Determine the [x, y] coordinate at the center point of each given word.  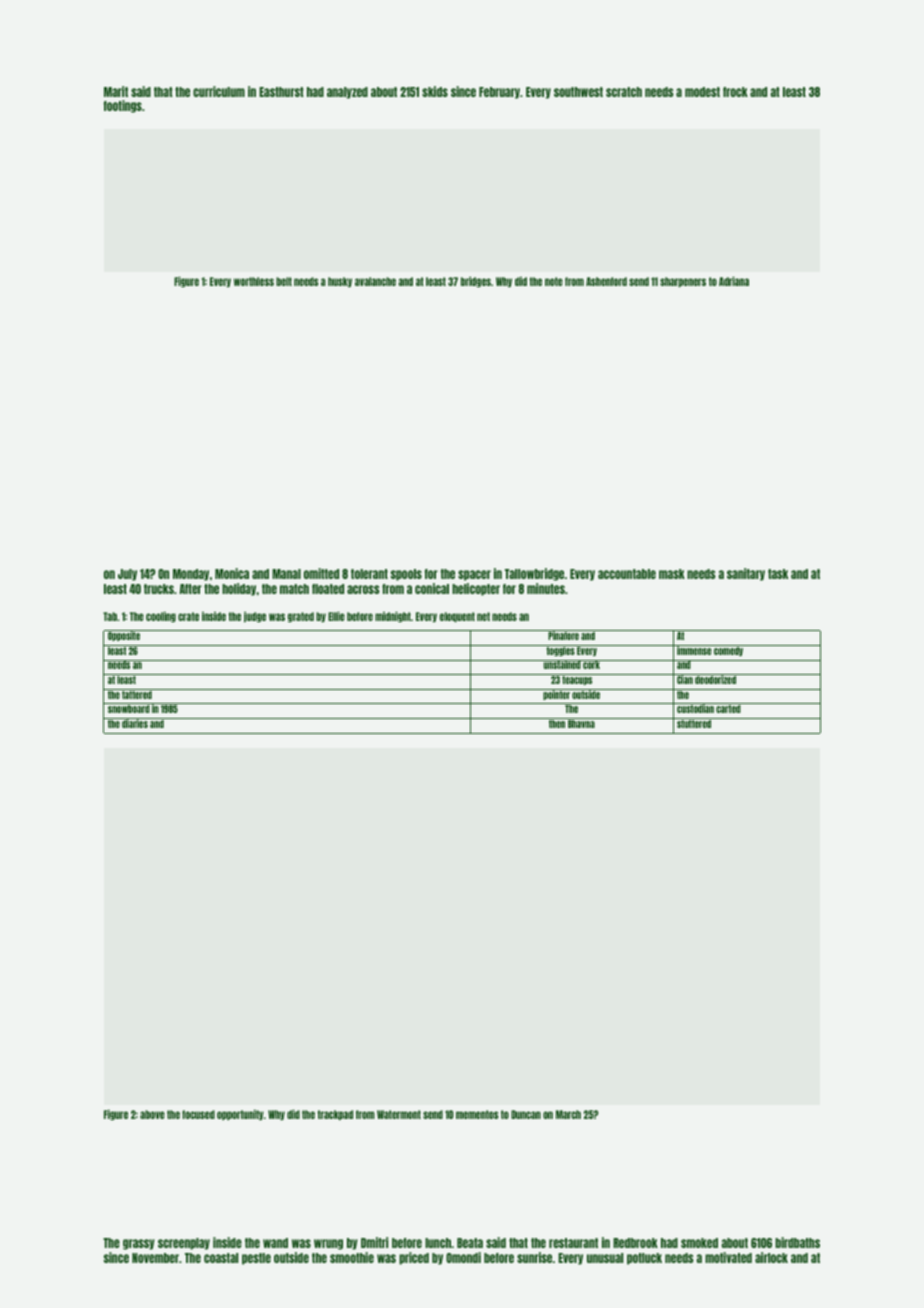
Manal [286, 574]
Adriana [734, 281]
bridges [476, 281]
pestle [256, 1259]
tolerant [369, 574]
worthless [254, 281]
